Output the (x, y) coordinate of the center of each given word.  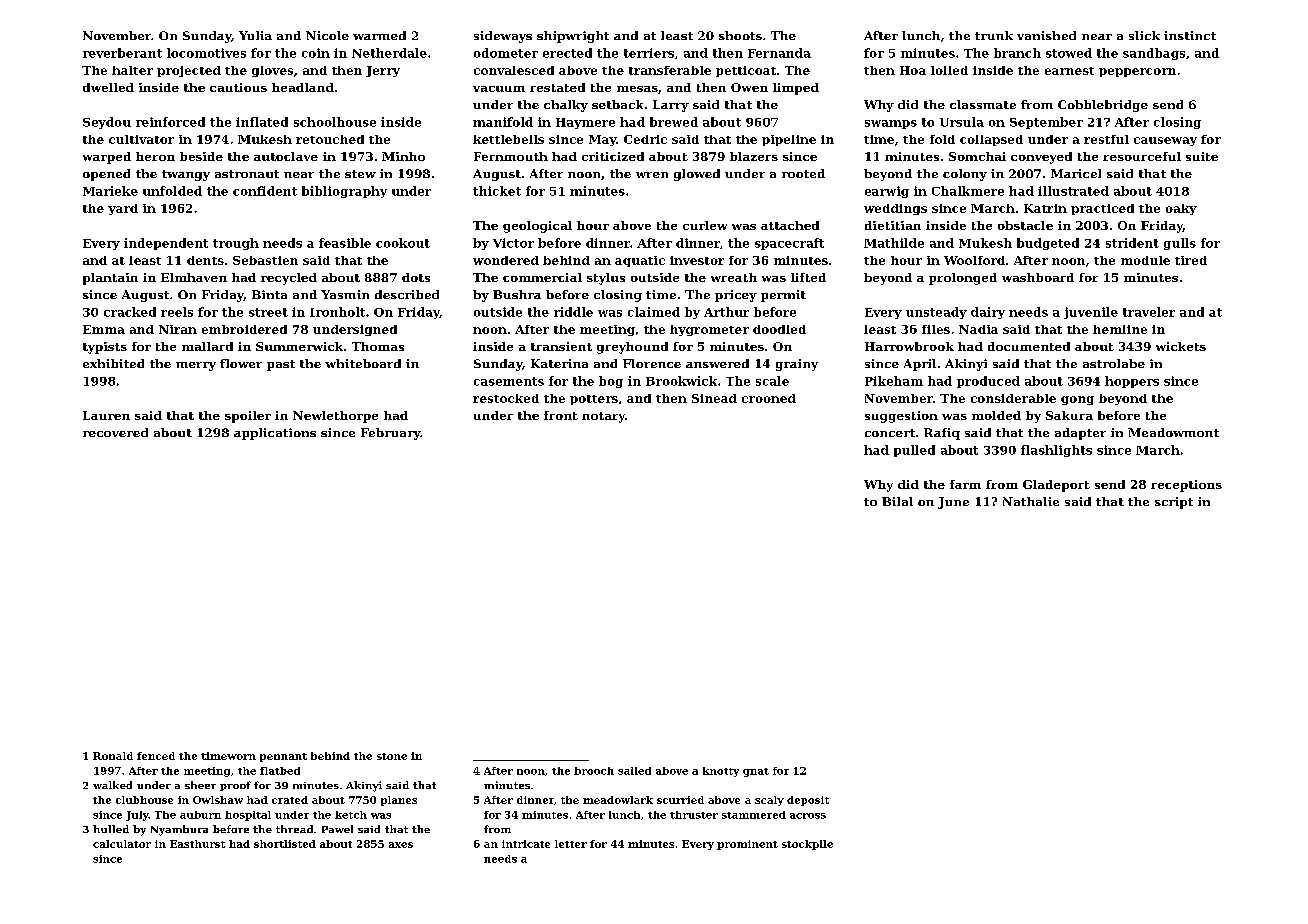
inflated (262, 122)
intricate (526, 844)
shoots (740, 35)
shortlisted (285, 844)
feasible (345, 243)
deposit (808, 801)
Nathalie (1031, 501)
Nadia (978, 329)
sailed (634, 771)
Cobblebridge (1103, 106)
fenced (156, 756)
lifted (808, 277)
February (390, 434)
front (561, 415)
